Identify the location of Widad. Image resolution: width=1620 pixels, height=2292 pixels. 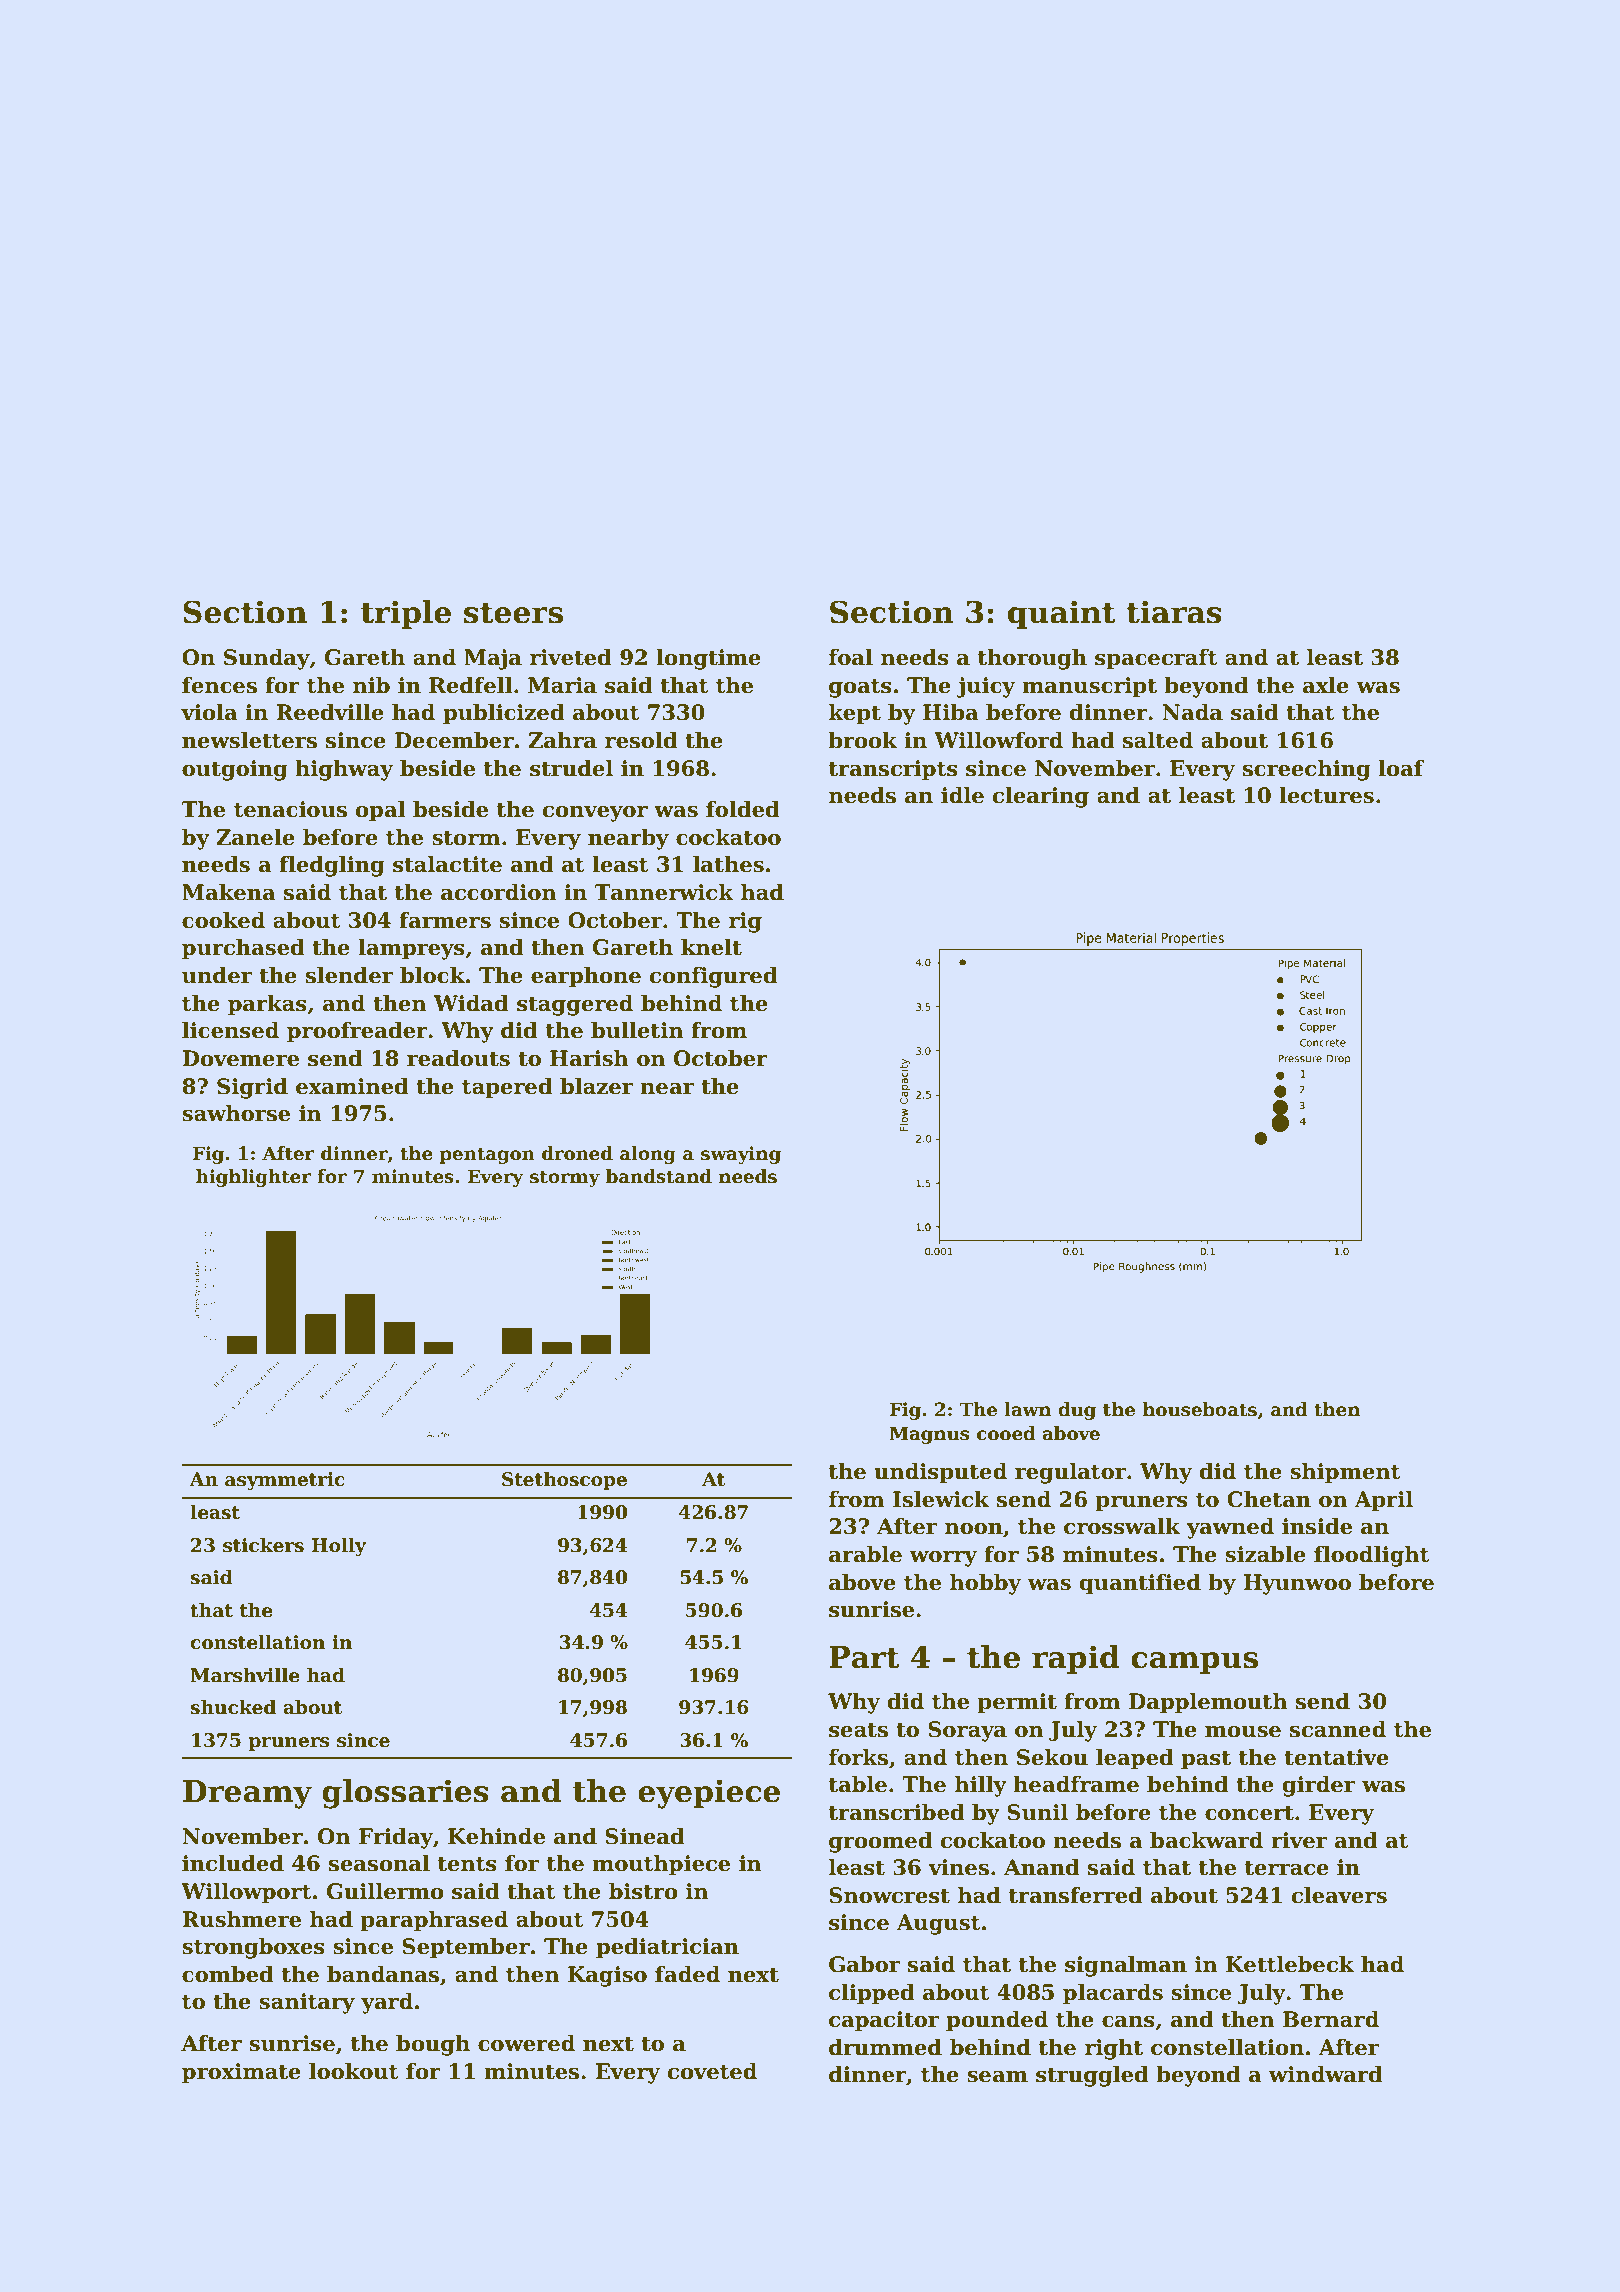
(471, 1003).
